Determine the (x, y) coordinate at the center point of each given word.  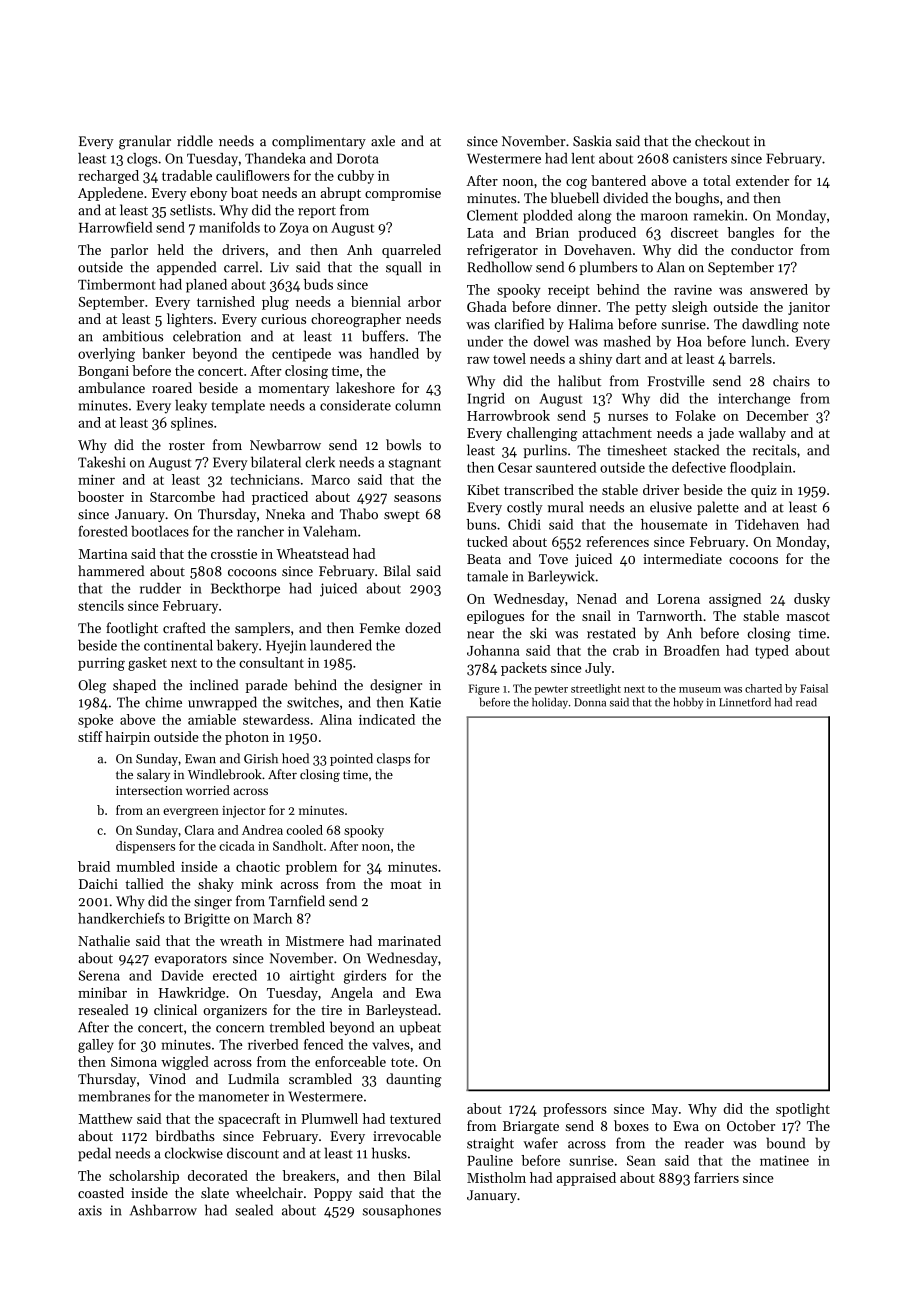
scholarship (144, 1177)
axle (383, 141)
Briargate (531, 1127)
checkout (722, 141)
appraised (586, 1179)
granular (145, 142)
